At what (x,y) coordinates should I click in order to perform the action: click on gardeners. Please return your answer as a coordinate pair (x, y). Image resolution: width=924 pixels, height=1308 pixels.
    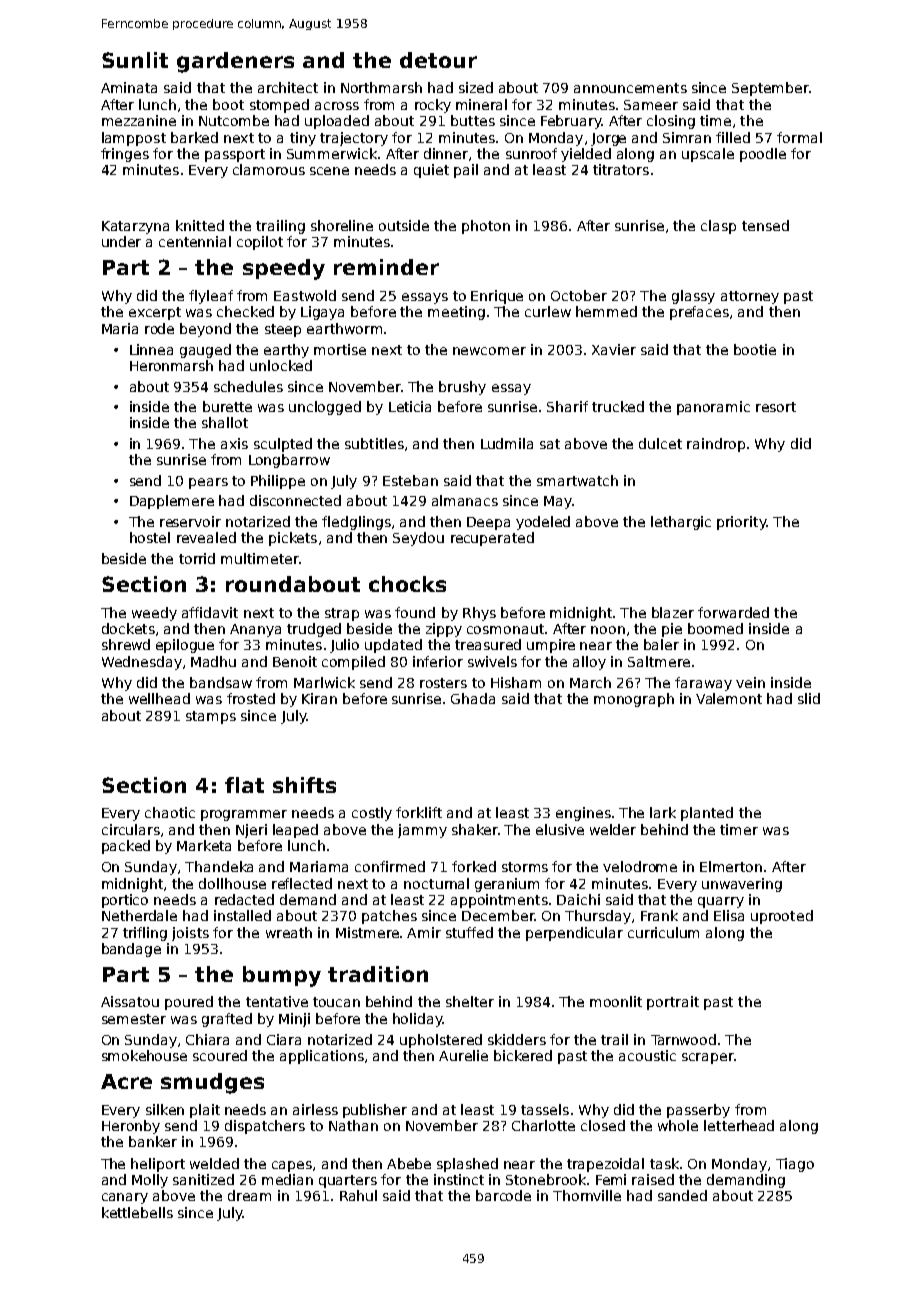
    Looking at the image, I should click on (235, 62).
